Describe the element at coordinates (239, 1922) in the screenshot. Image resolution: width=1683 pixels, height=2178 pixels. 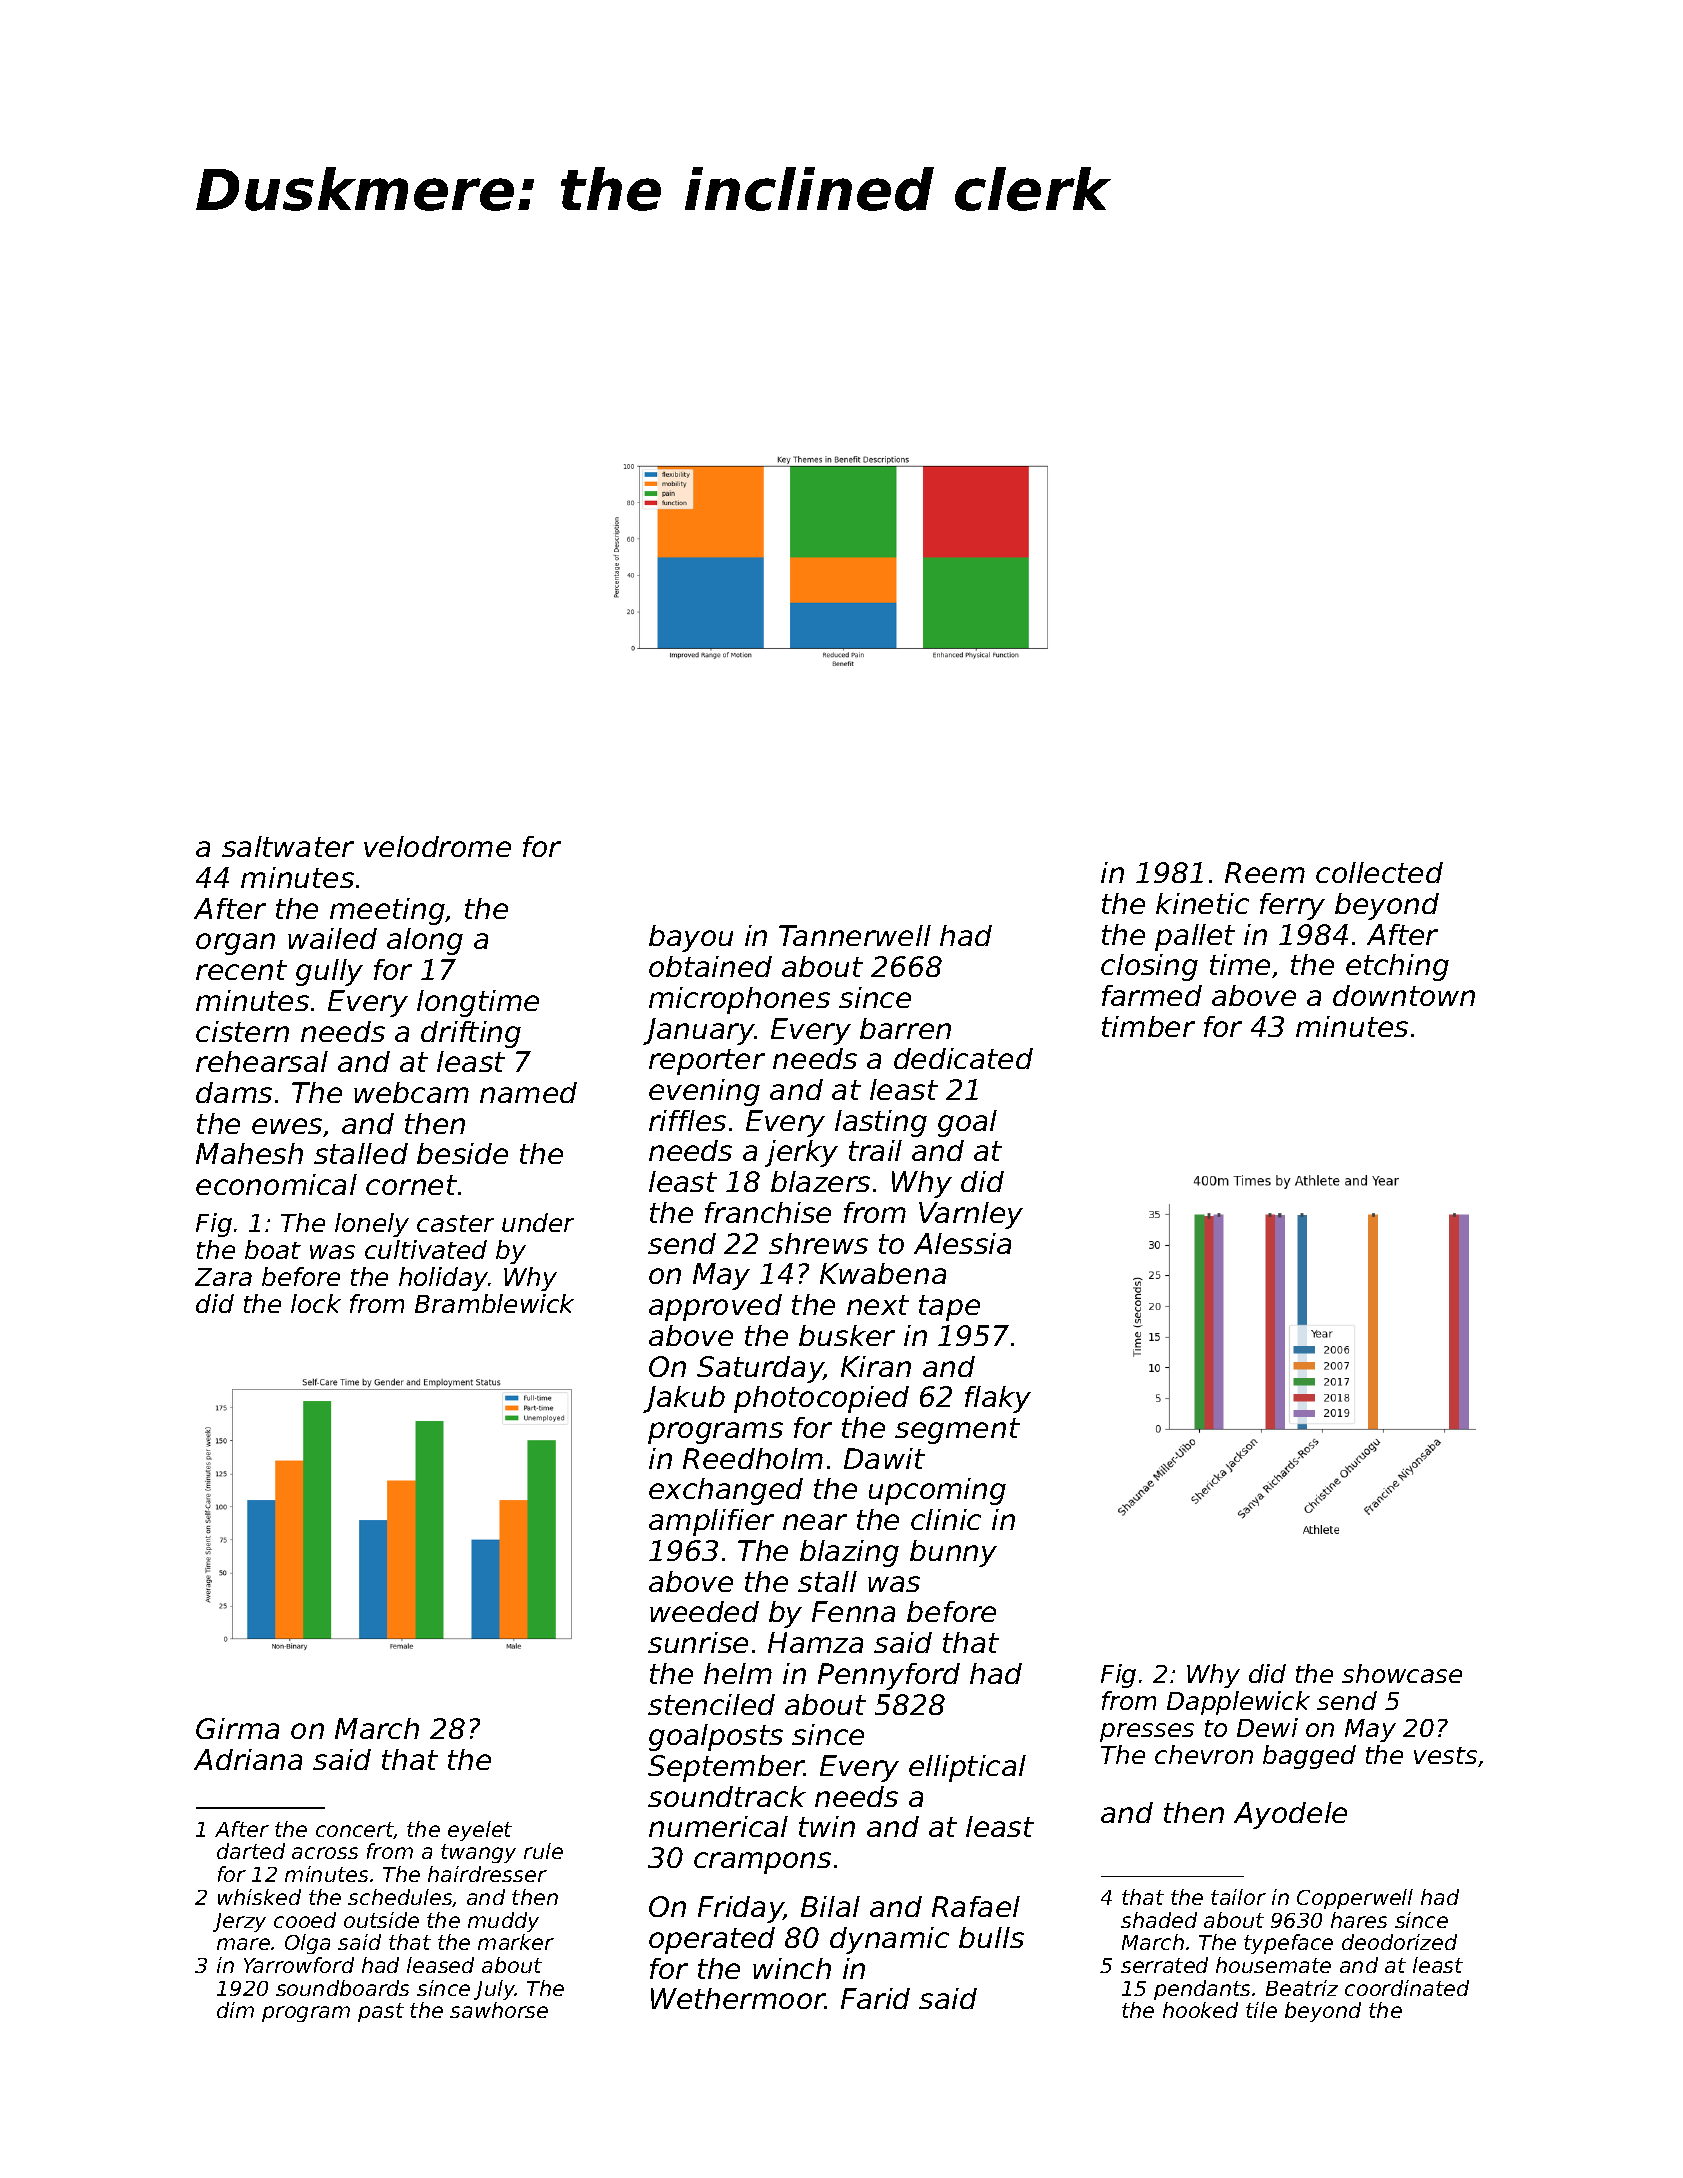
I see `Jerzy` at that location.
